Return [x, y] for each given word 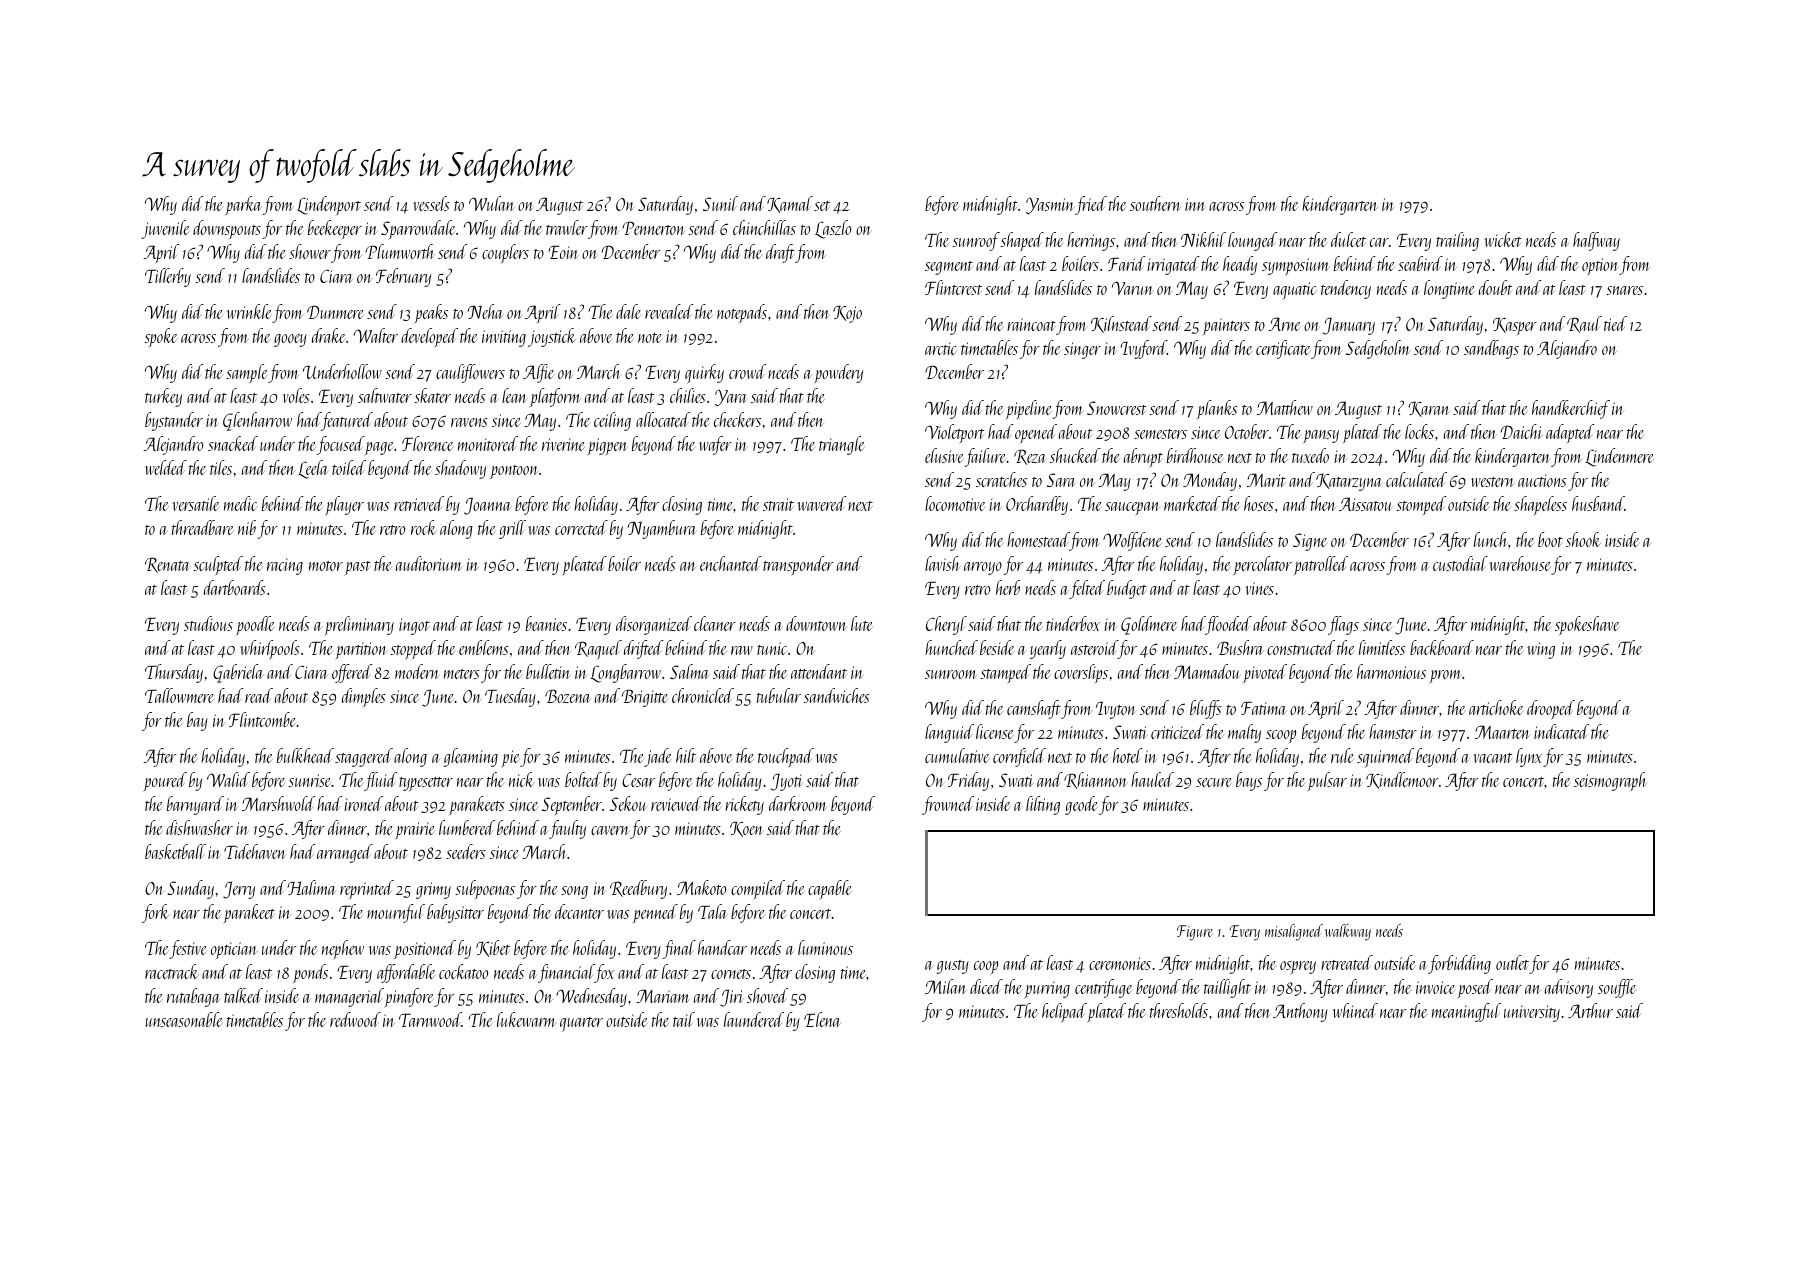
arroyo [983, 568]
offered [352, 673]
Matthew [1285, 407]
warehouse [1519, 563]
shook [1583, 539]
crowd [747, 371]
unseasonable [183, 1019]
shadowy [460, 469]
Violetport [954, 434]
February [403, 277]
